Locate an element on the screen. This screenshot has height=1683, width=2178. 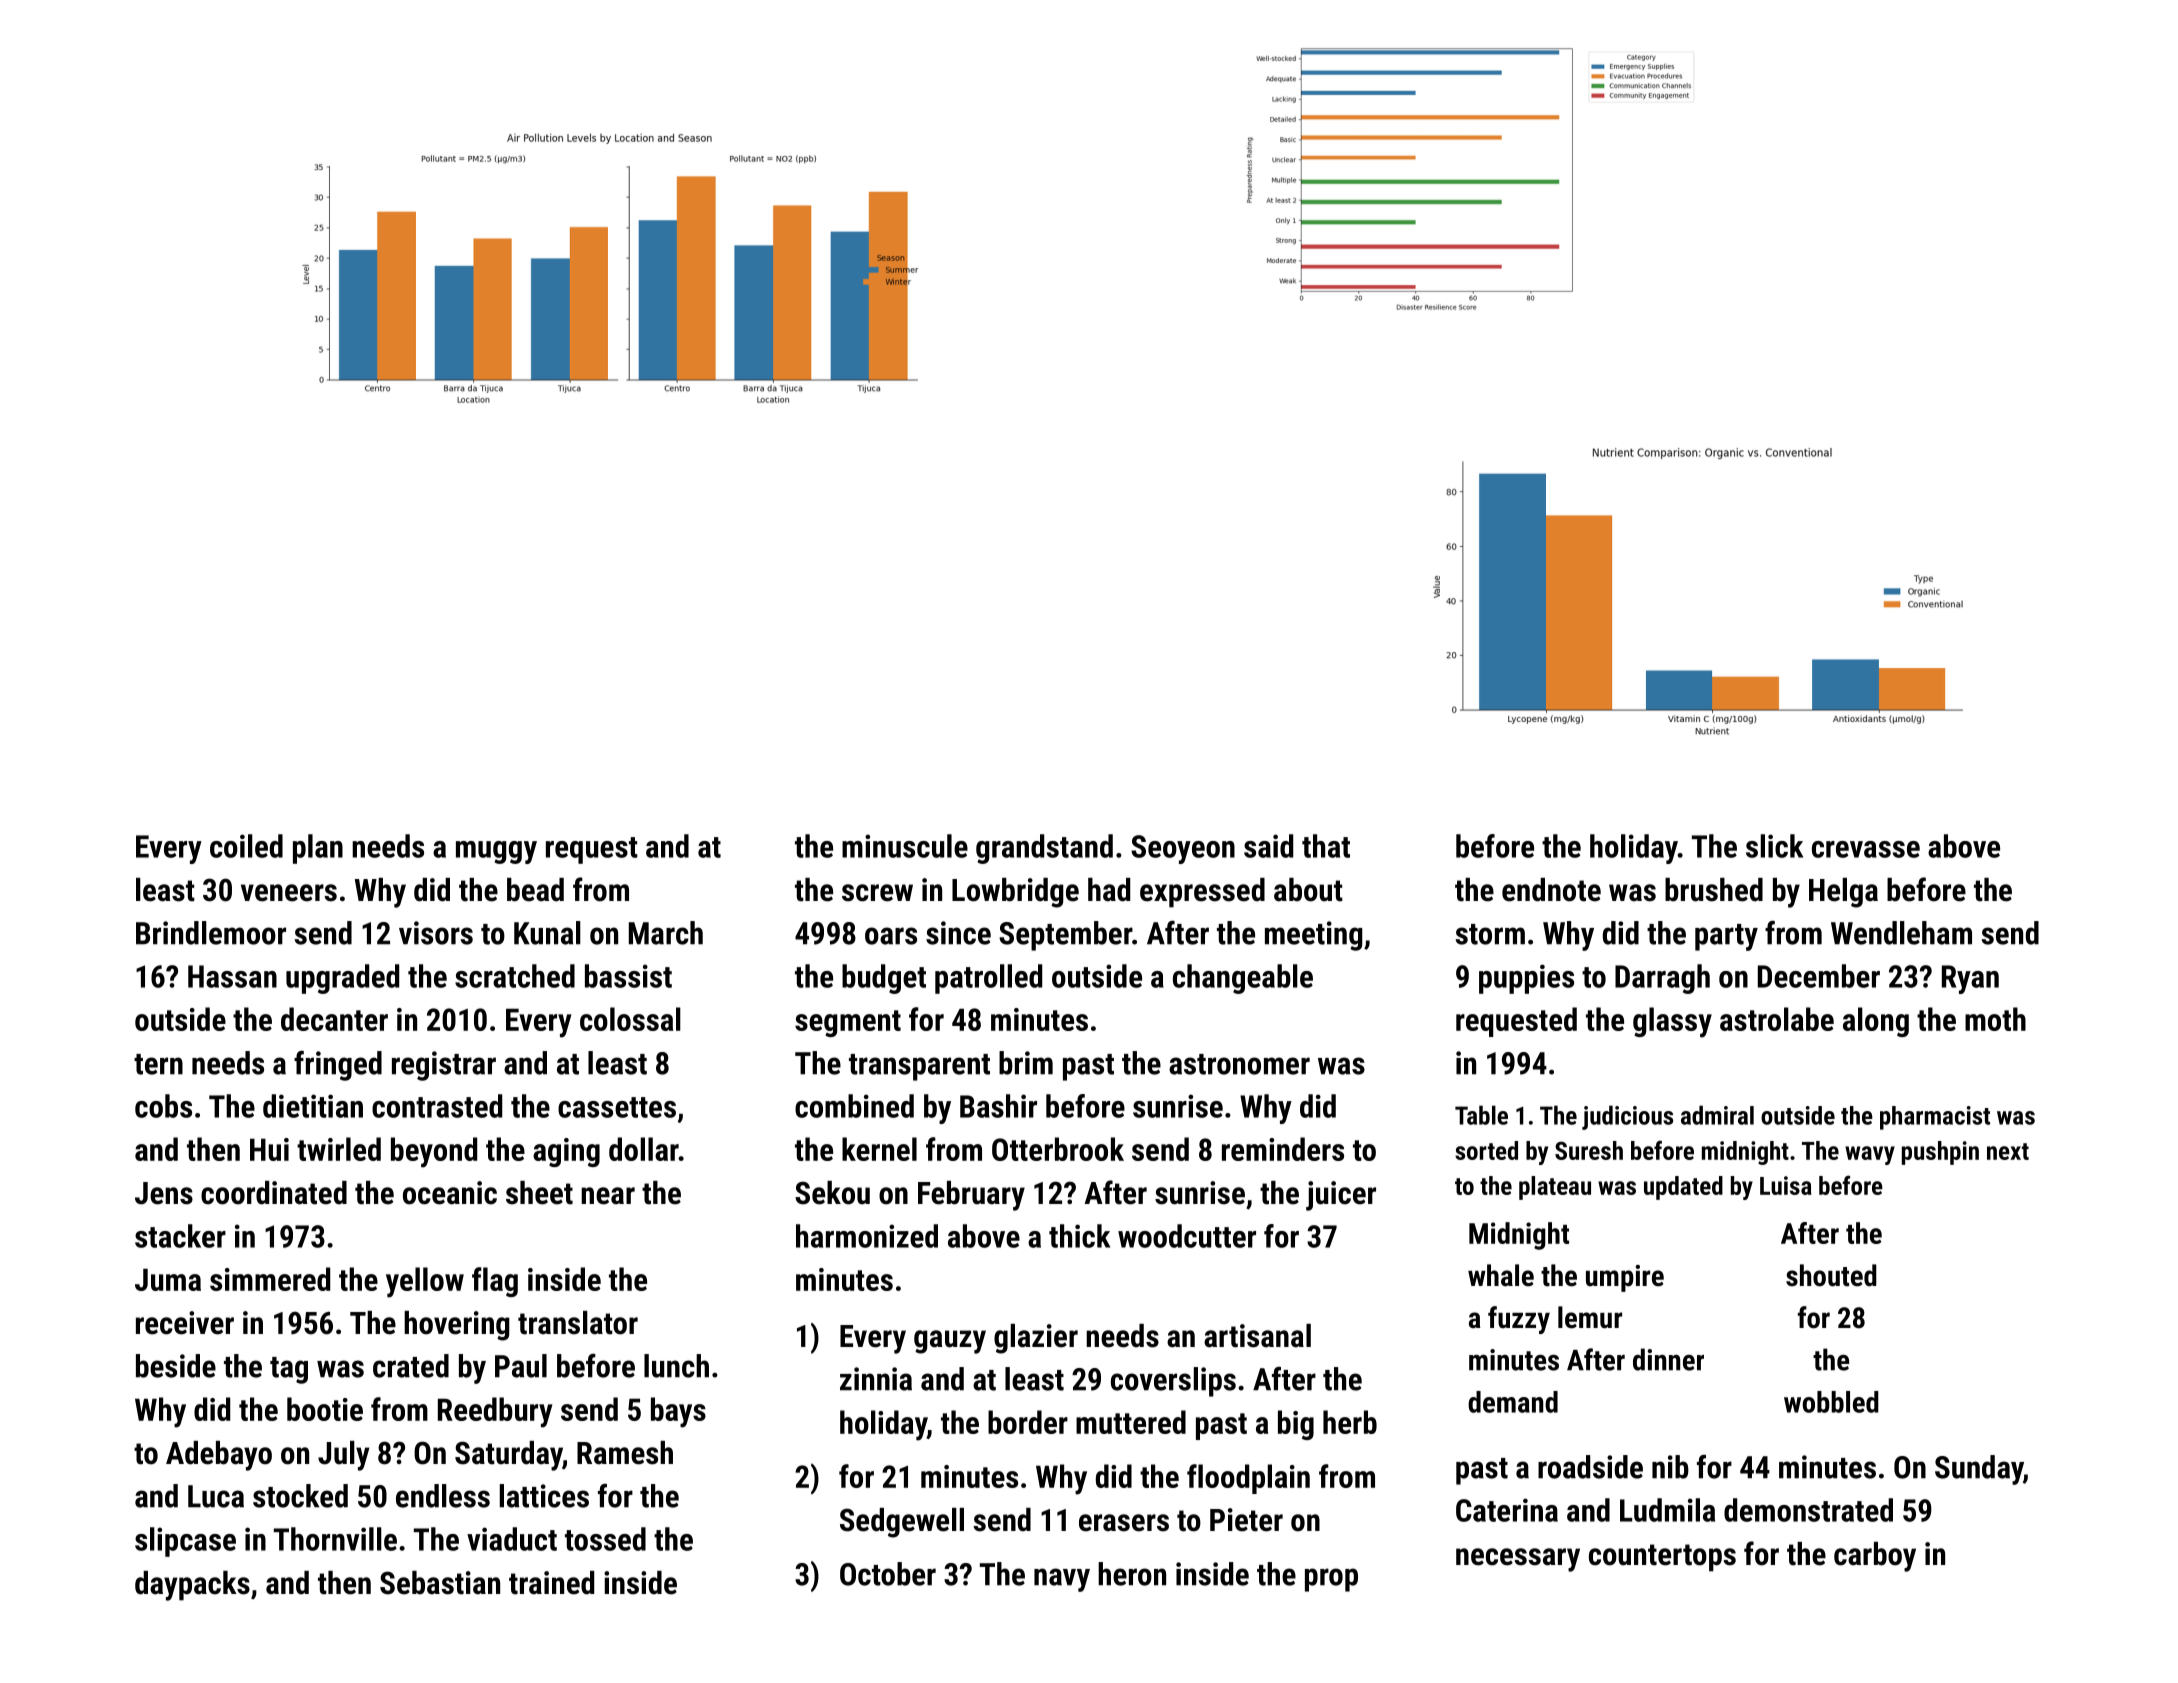
crevasse is located at coordinates (1866, 849).
